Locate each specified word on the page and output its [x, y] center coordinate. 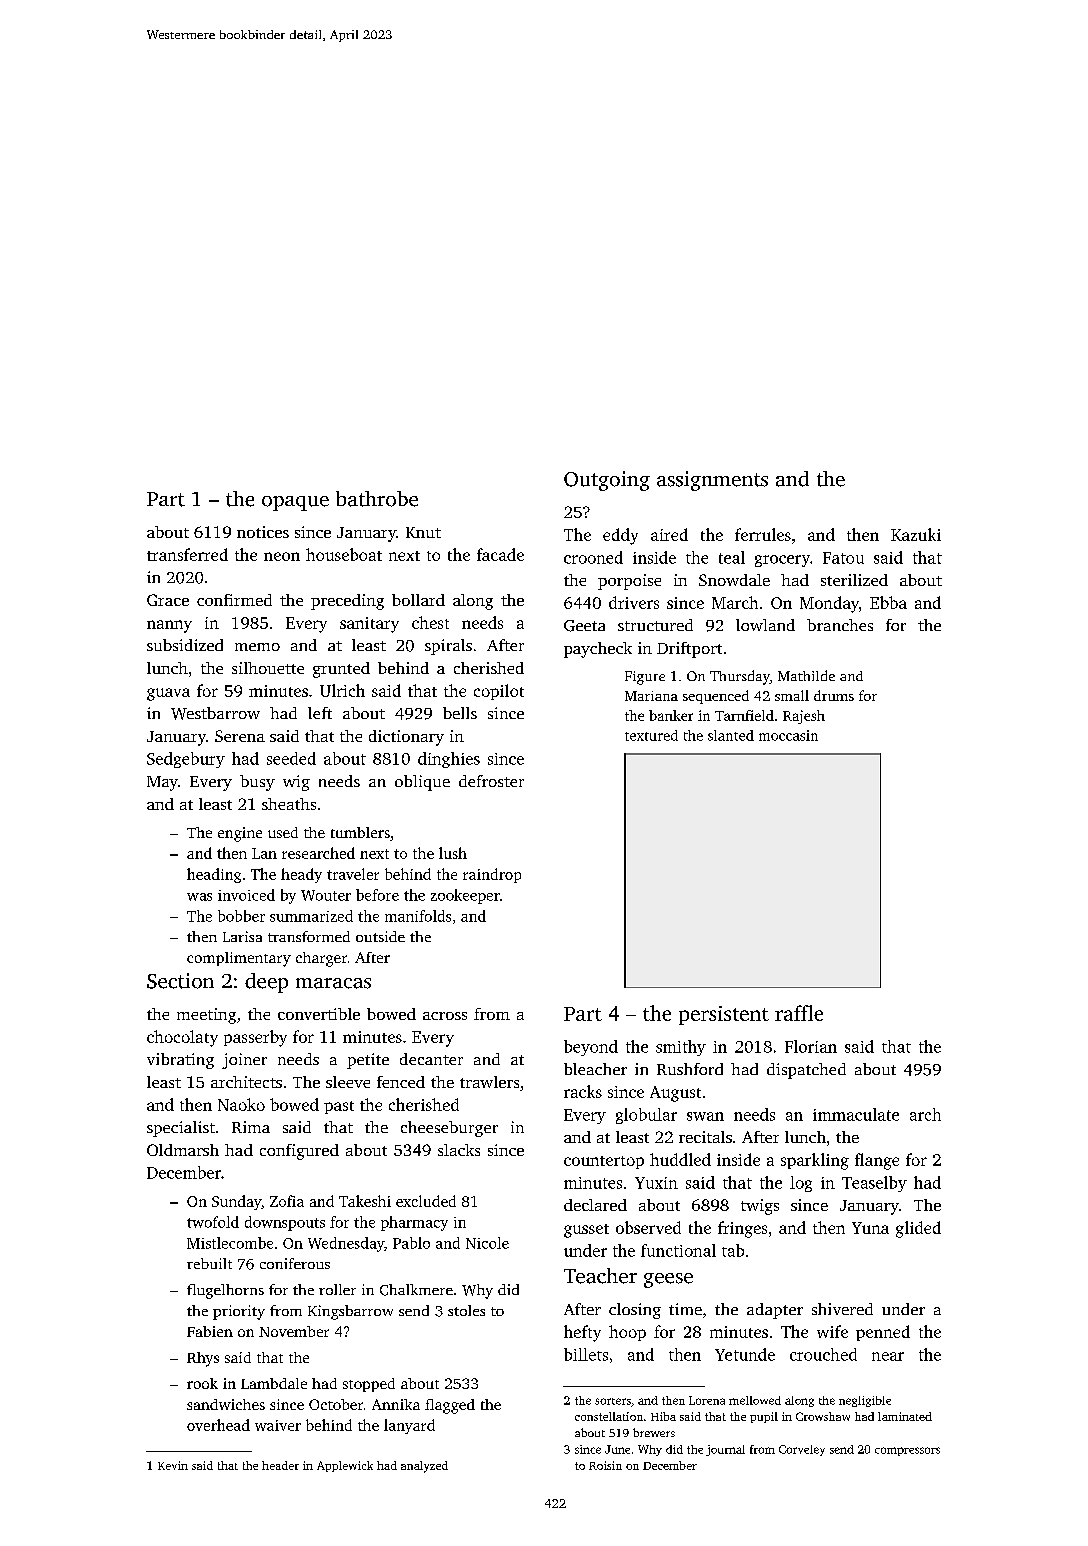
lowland [765, 625]
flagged [450, 1406]
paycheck [598, 650]
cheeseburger [449, 1129]
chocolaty [182, 1038]
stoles [466, 1310]
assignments [712, 481]
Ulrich [342, 690]
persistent [724, 1015]
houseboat [344, 554]
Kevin [173, 1465]
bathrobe [377, 499]
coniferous [295, 1263]
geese [668, 1280]
